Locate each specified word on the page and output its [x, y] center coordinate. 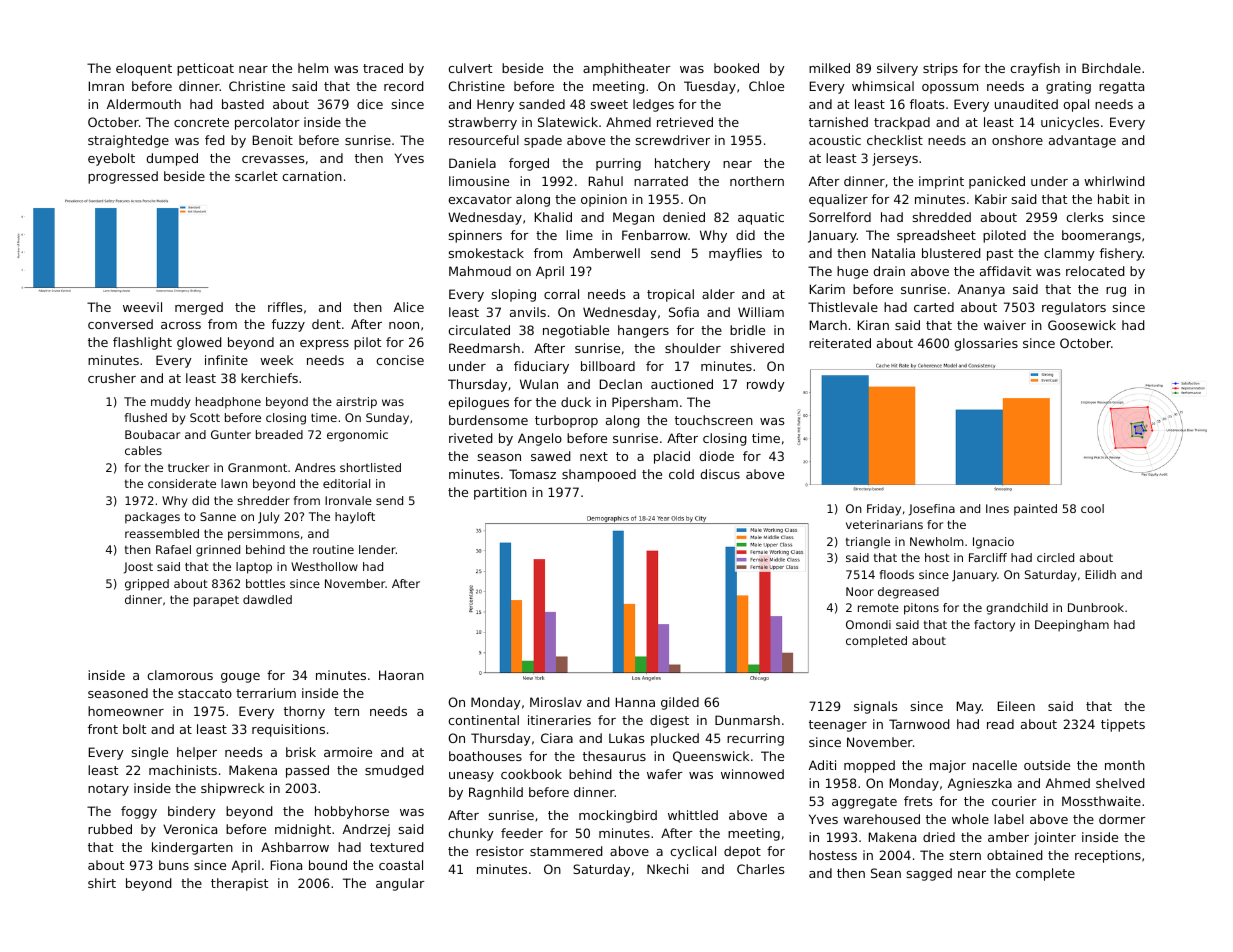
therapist [239, 884]
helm [313, 68]
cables [143, 450]
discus [720, 474]
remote [878, 608]
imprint [941, 182]
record [404, 86]
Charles [760, 869]
